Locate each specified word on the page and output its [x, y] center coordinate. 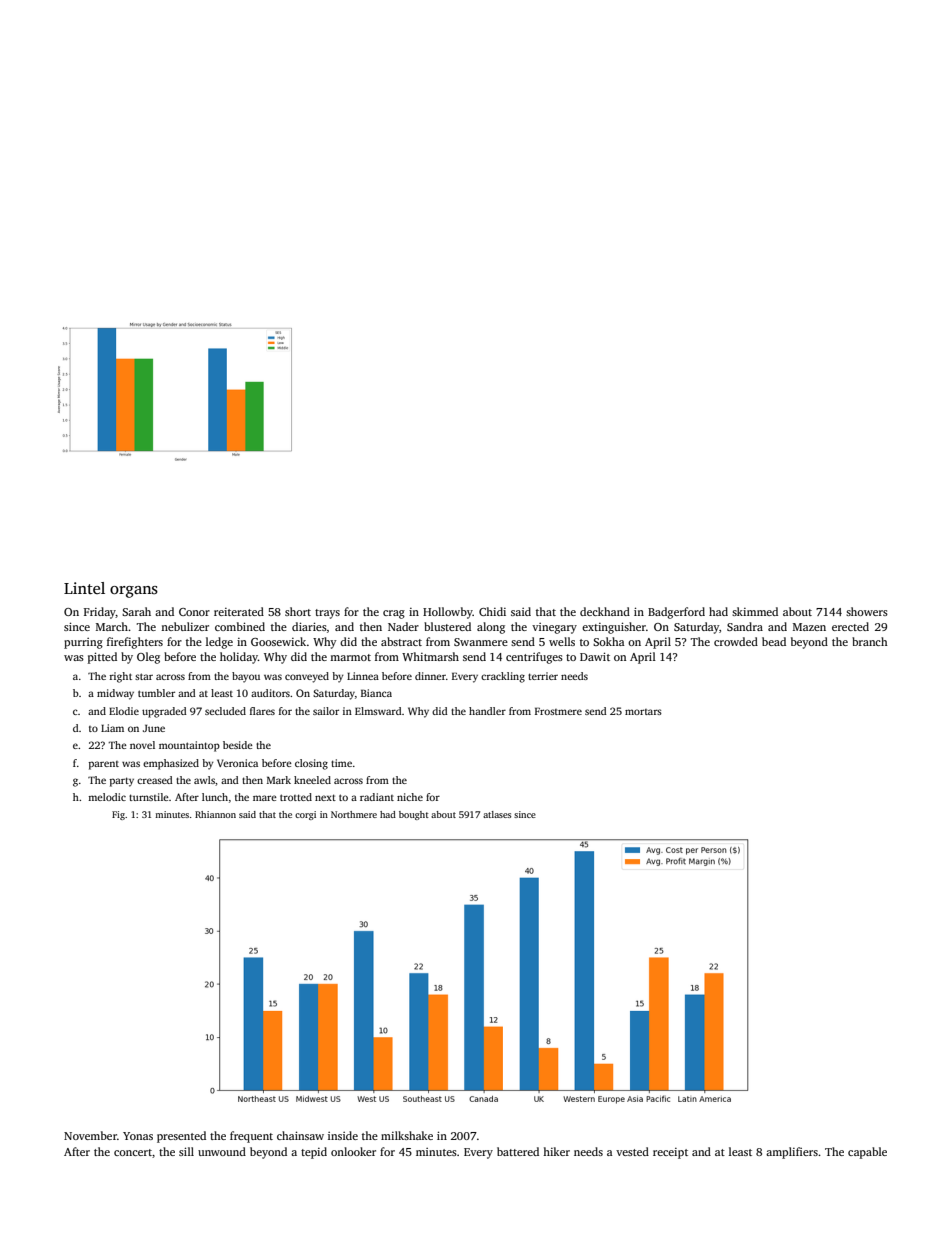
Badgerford [676, 613]
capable [867, 1153]
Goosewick [278, 641]
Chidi [492, 611]
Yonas [138, 1136]
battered [518, 1151]
